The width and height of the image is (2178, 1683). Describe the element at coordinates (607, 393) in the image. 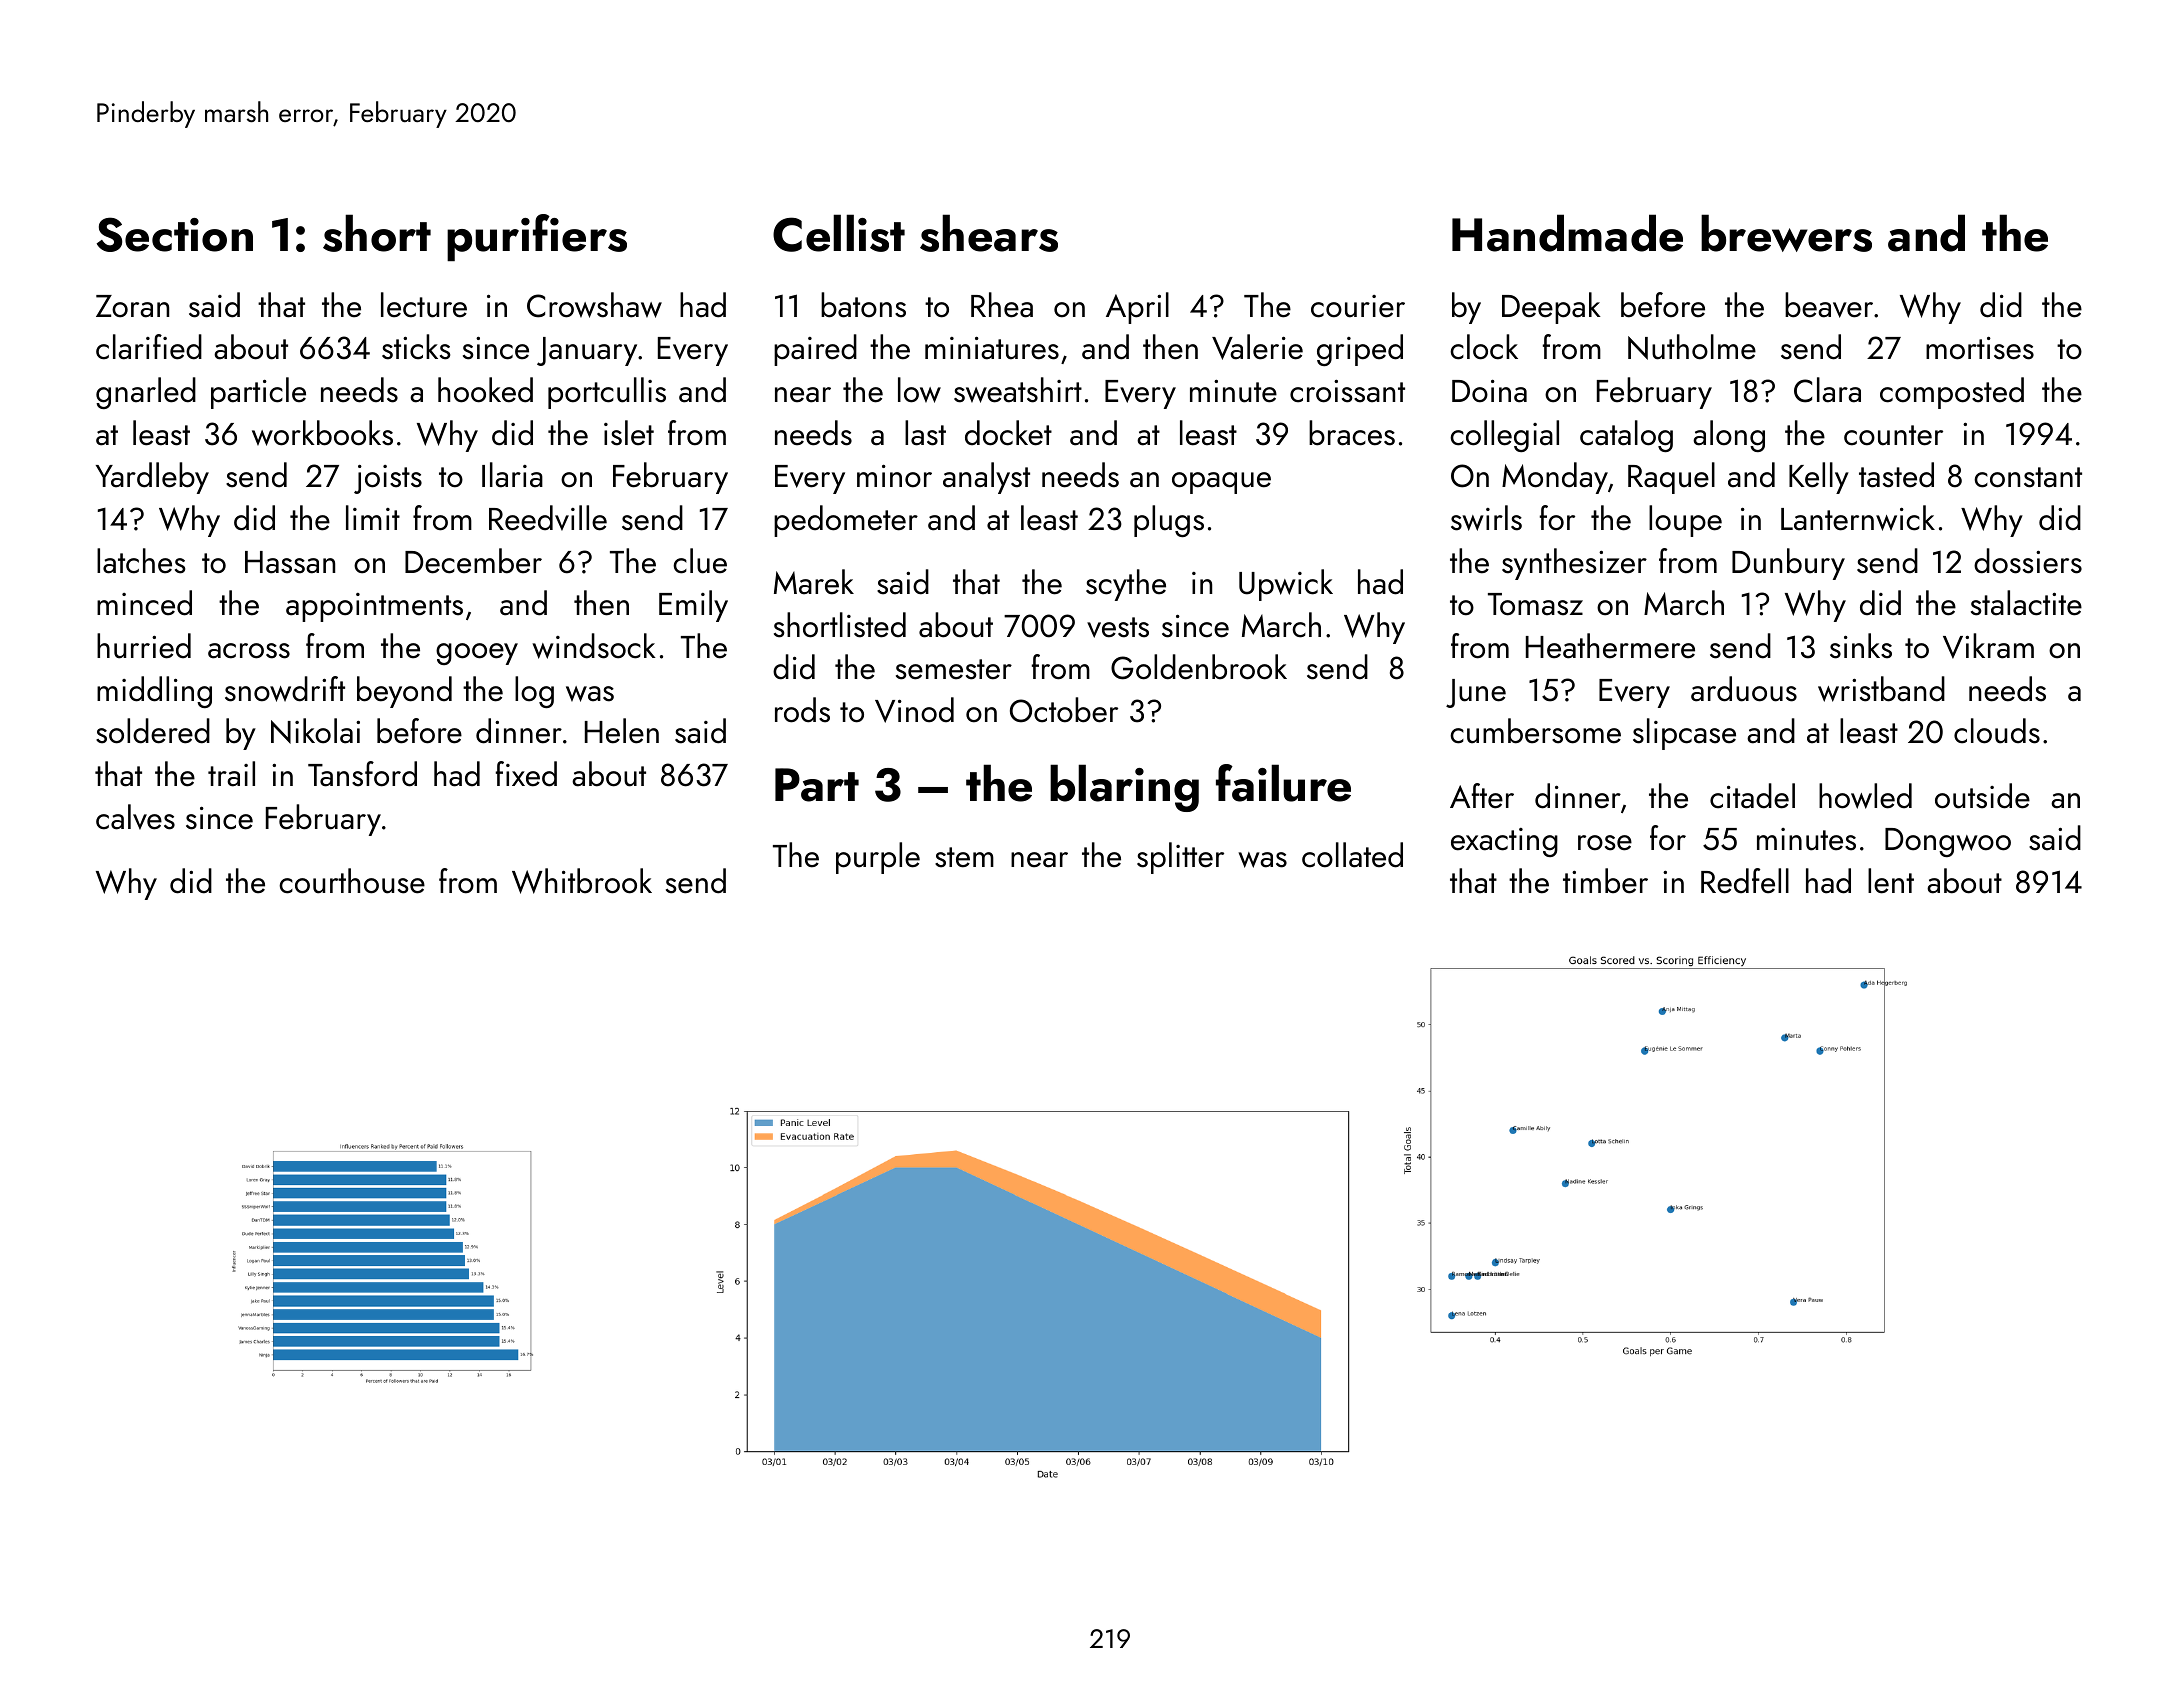

I see `portcullis` at that location.
